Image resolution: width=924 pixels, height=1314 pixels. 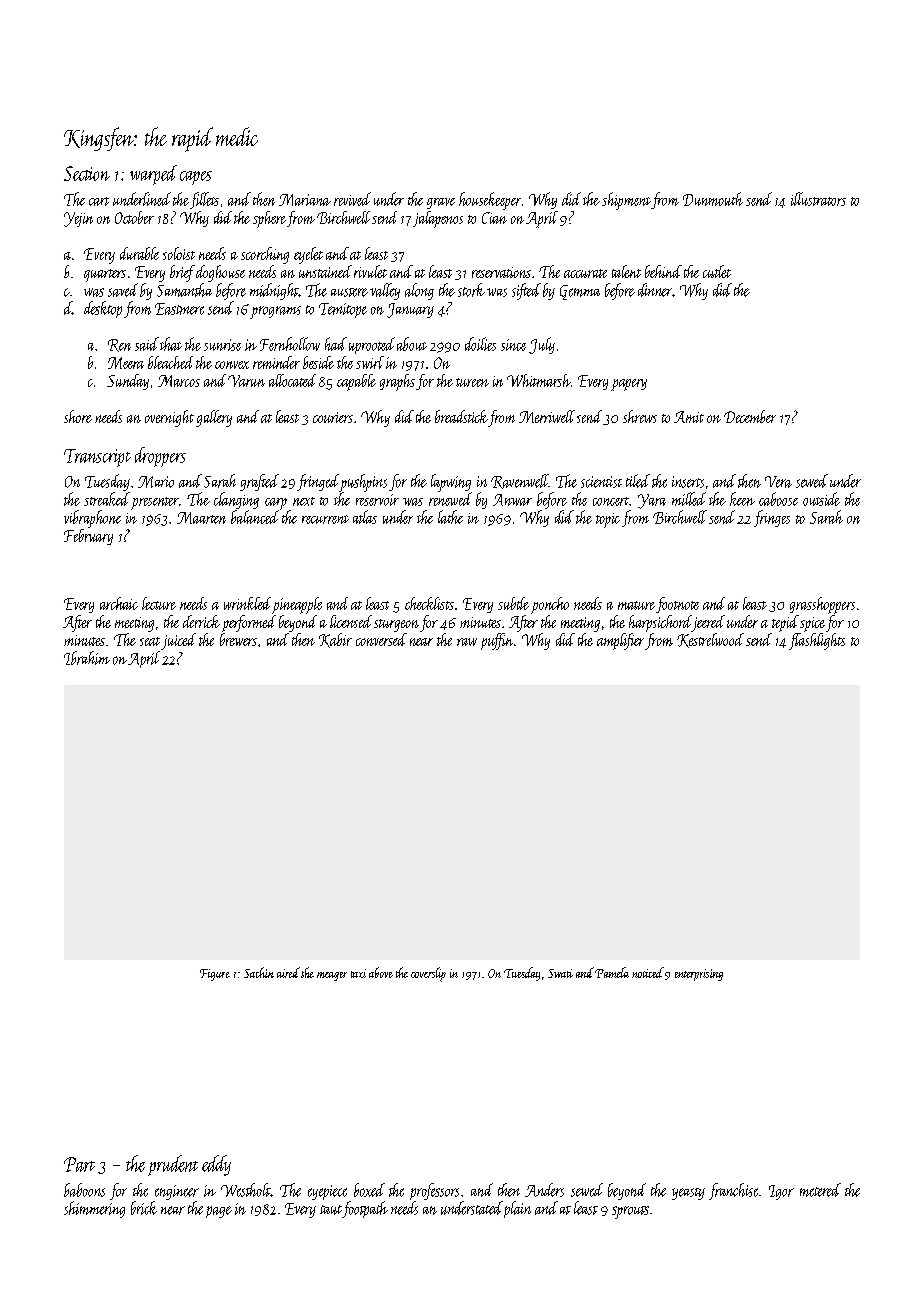 What do you see at coordinates (820, 1190) in the screenshot?
I see `metered` at bounding box center [820, 1190].
